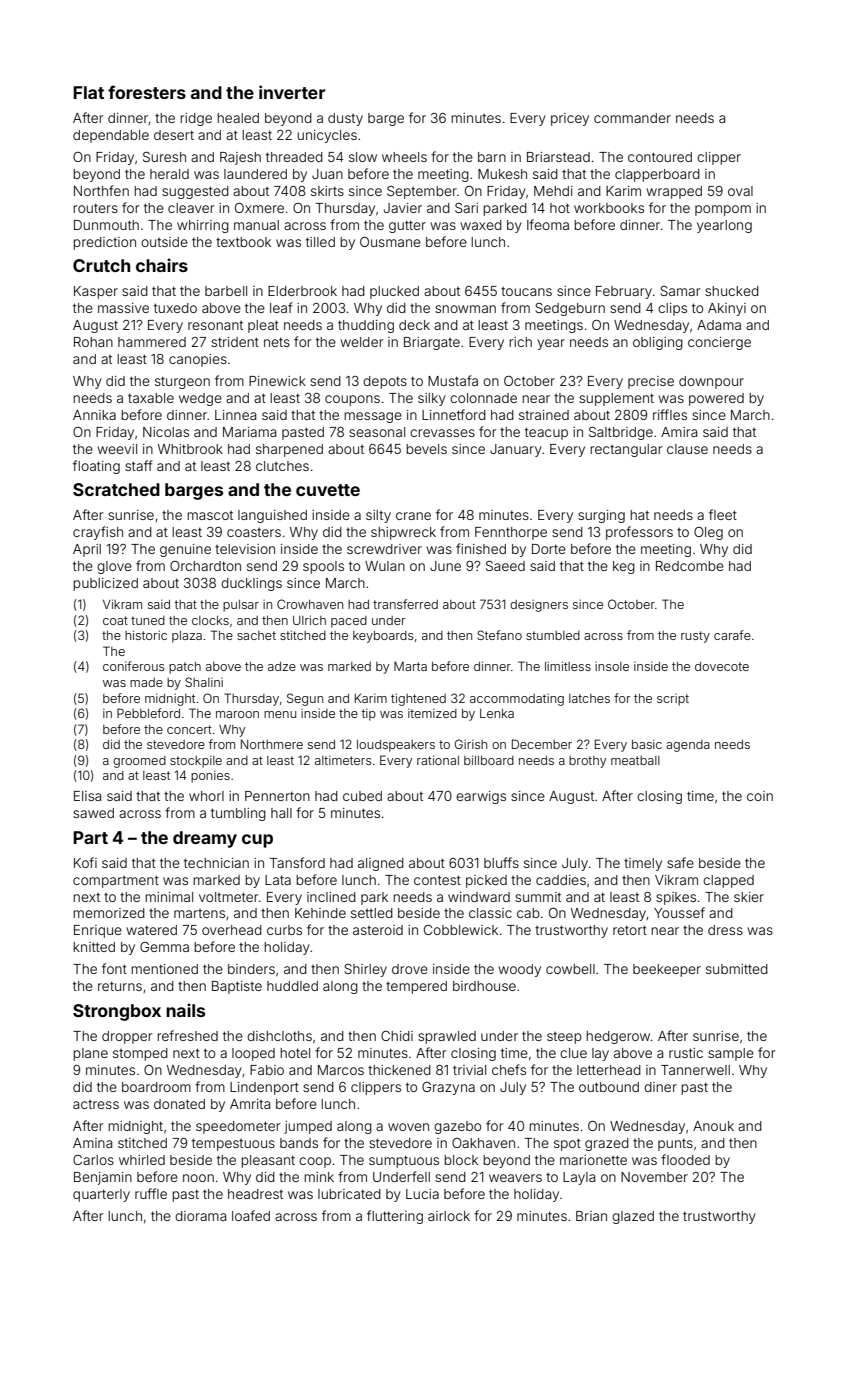 This screenshot has height=1400, width=849. What do you see at coordinates (250, 1104) in the screenshot?
I see `Amrita` at bounding box center [250, 1104].
